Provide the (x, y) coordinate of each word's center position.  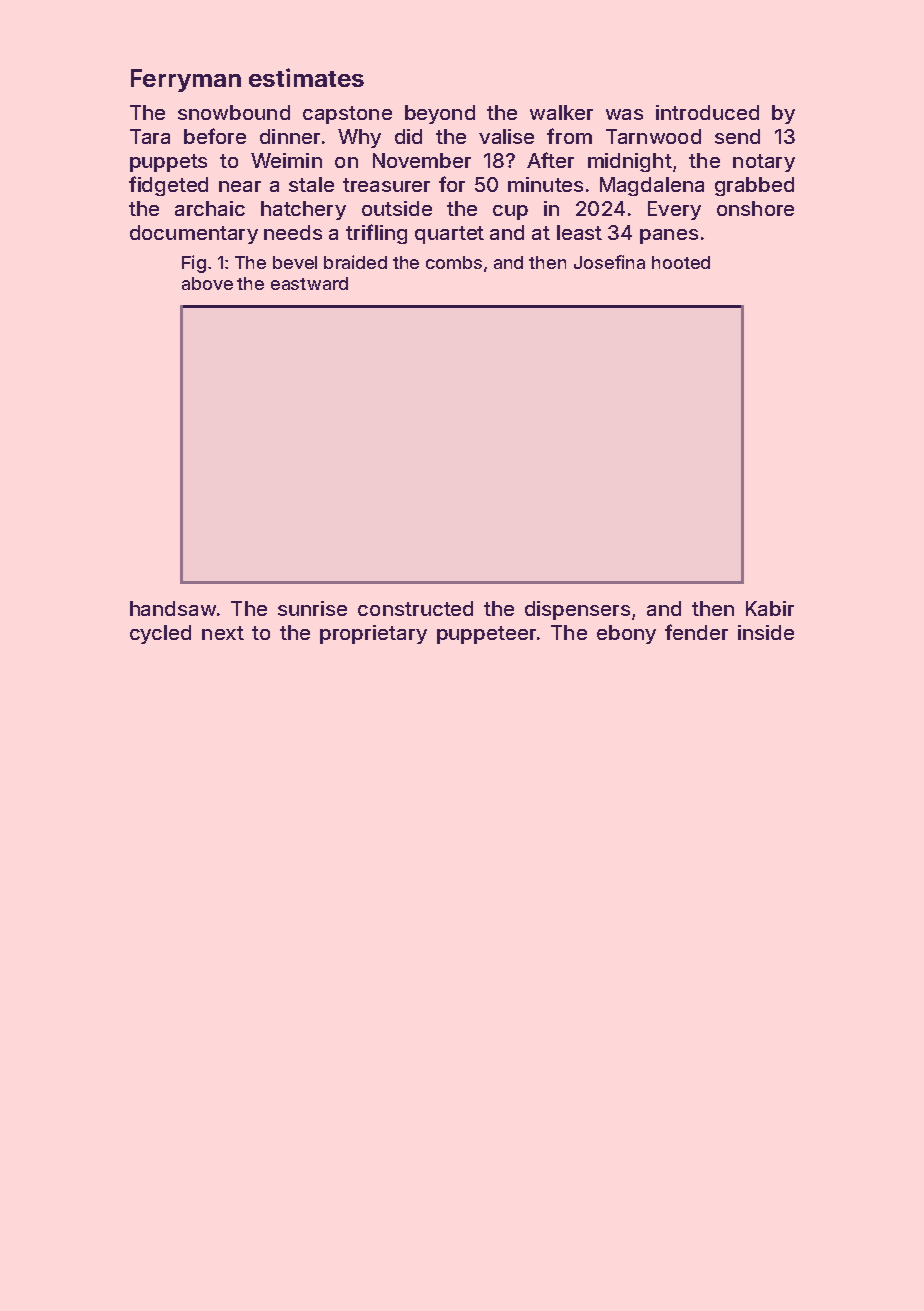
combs (454, 262)
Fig (194, 264)
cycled (160, 634)
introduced (707, 112)
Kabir (770, 608)
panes (669, 236)
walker (561, 112)
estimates (306, 77)
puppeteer (486, 635)
